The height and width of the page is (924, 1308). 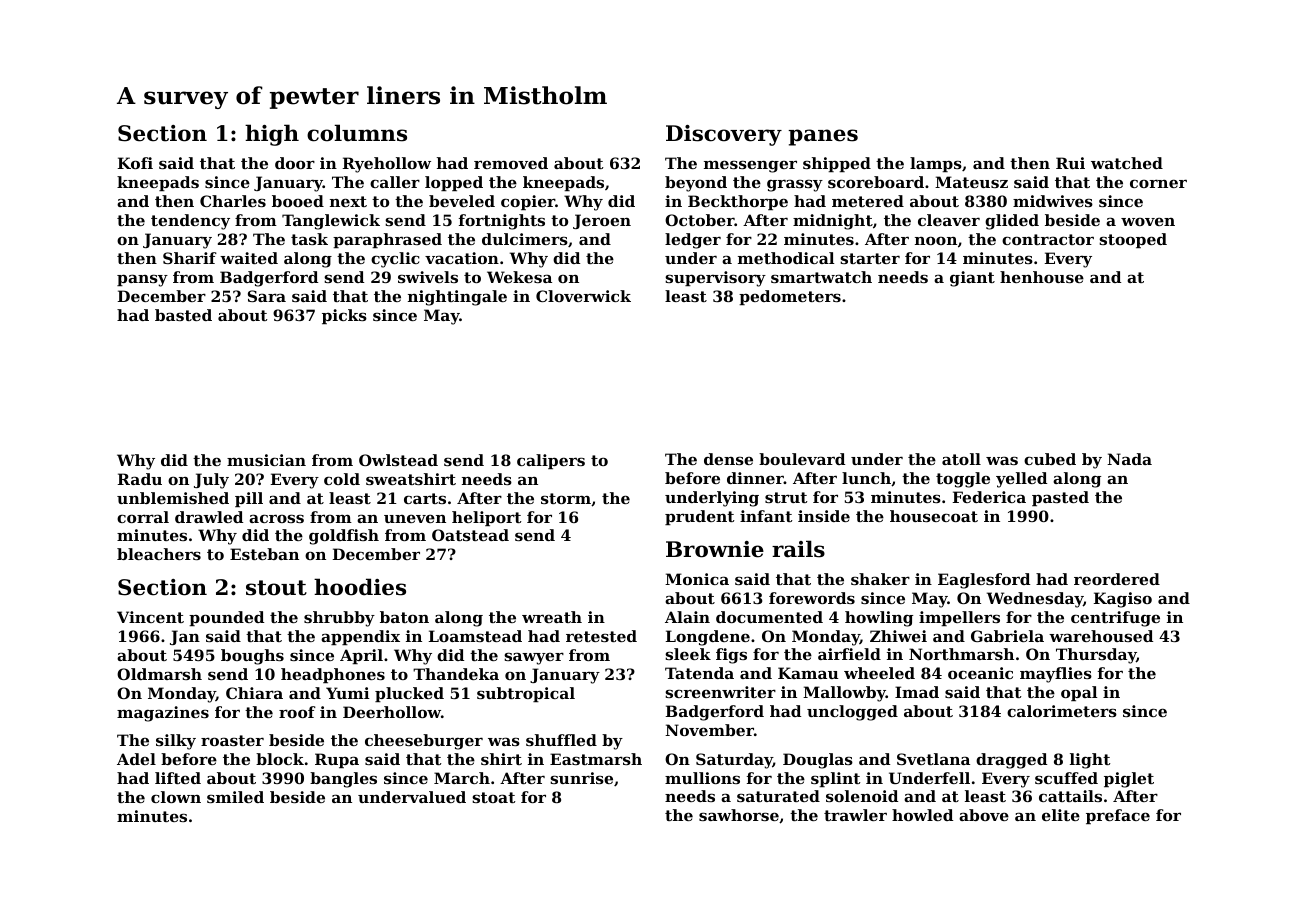 What do you see at coordinates (984, 815) in the page?
I see `above` at bounding box center [984, 815].
